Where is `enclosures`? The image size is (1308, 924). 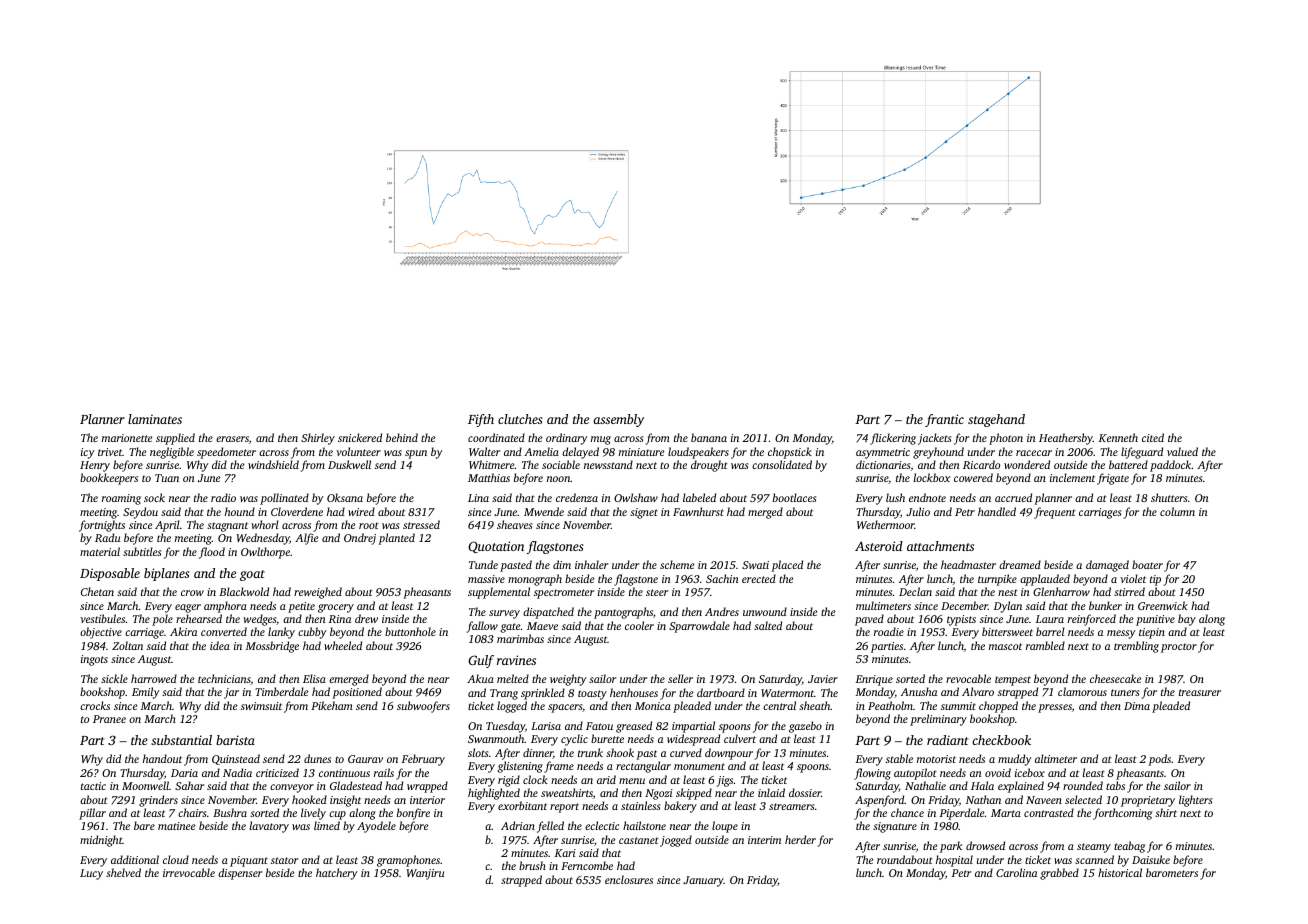 enclosures is located at coordinates (629, 879).
